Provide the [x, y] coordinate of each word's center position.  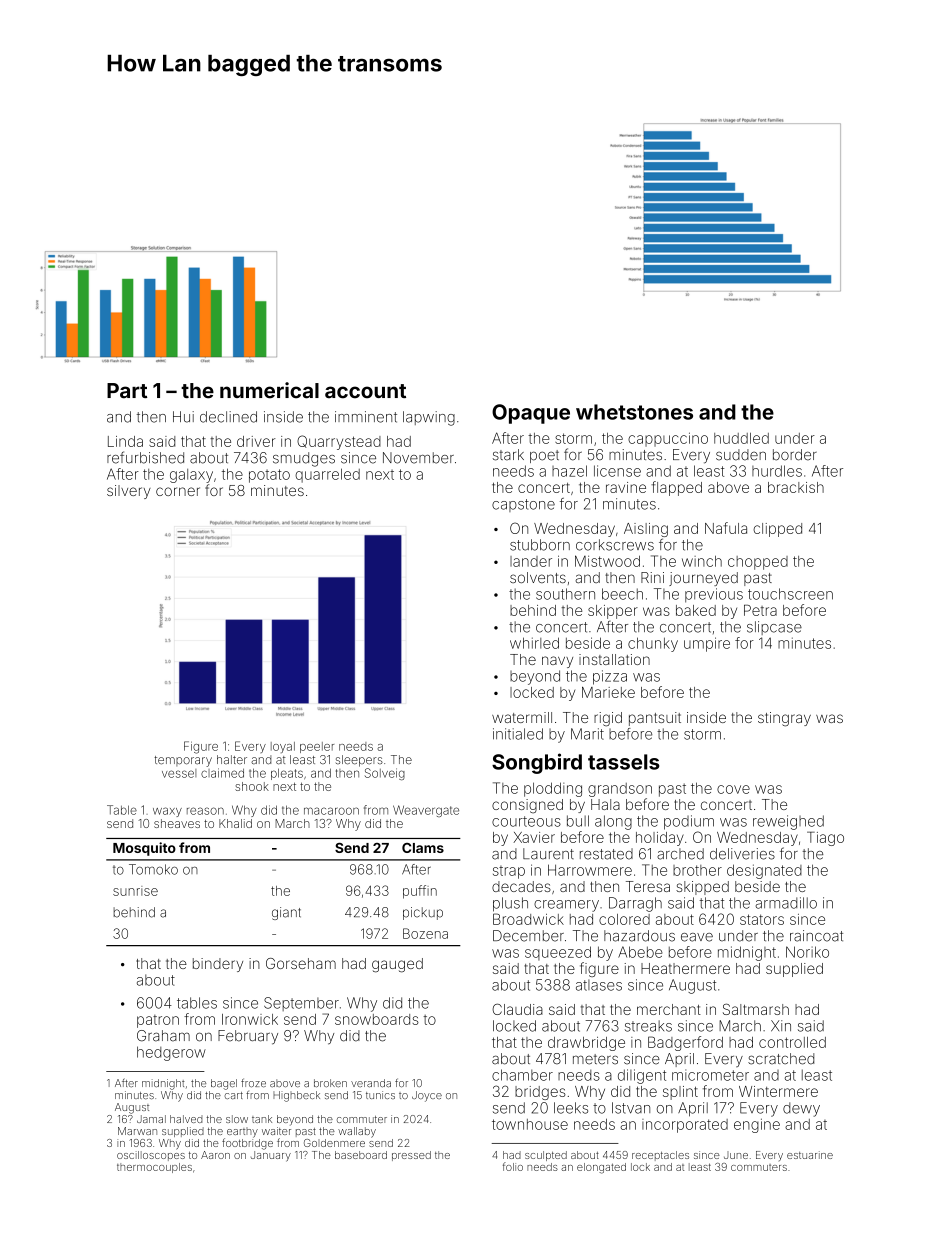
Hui [183, 417]
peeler [317, 747]
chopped [758, 563]
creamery [566, 906]
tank [262, 1119]
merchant [669, 1009]
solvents [538, 577]
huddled [741, 438]
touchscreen [790, 594]
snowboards [377, 1019]
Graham [163, 1036]
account [365, 391]
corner [178, 491]
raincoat [816, 936]
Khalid [235, 823]
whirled [534, 643]
